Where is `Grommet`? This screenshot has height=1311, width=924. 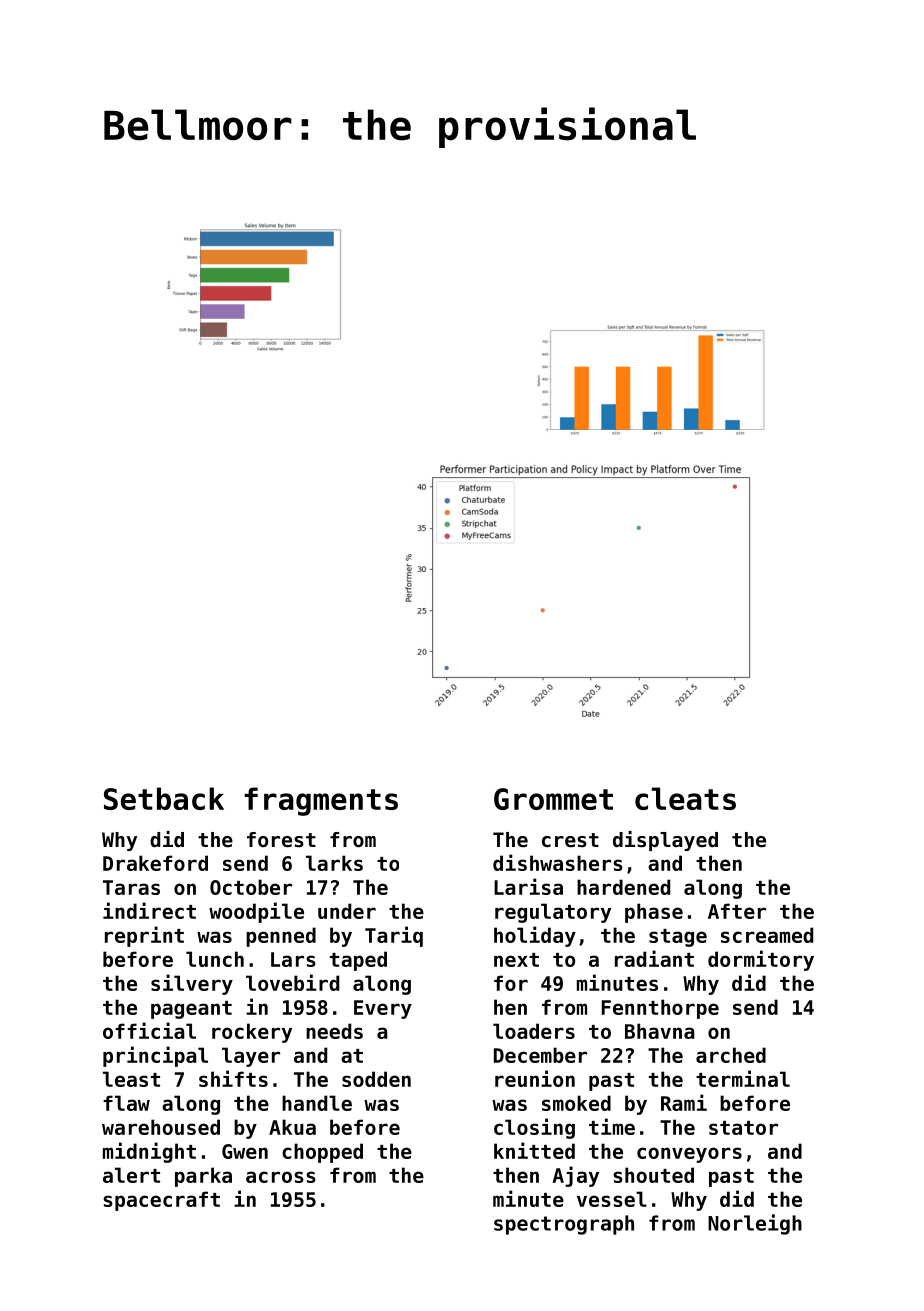 Grommet is located at coordinates (553, 799).
